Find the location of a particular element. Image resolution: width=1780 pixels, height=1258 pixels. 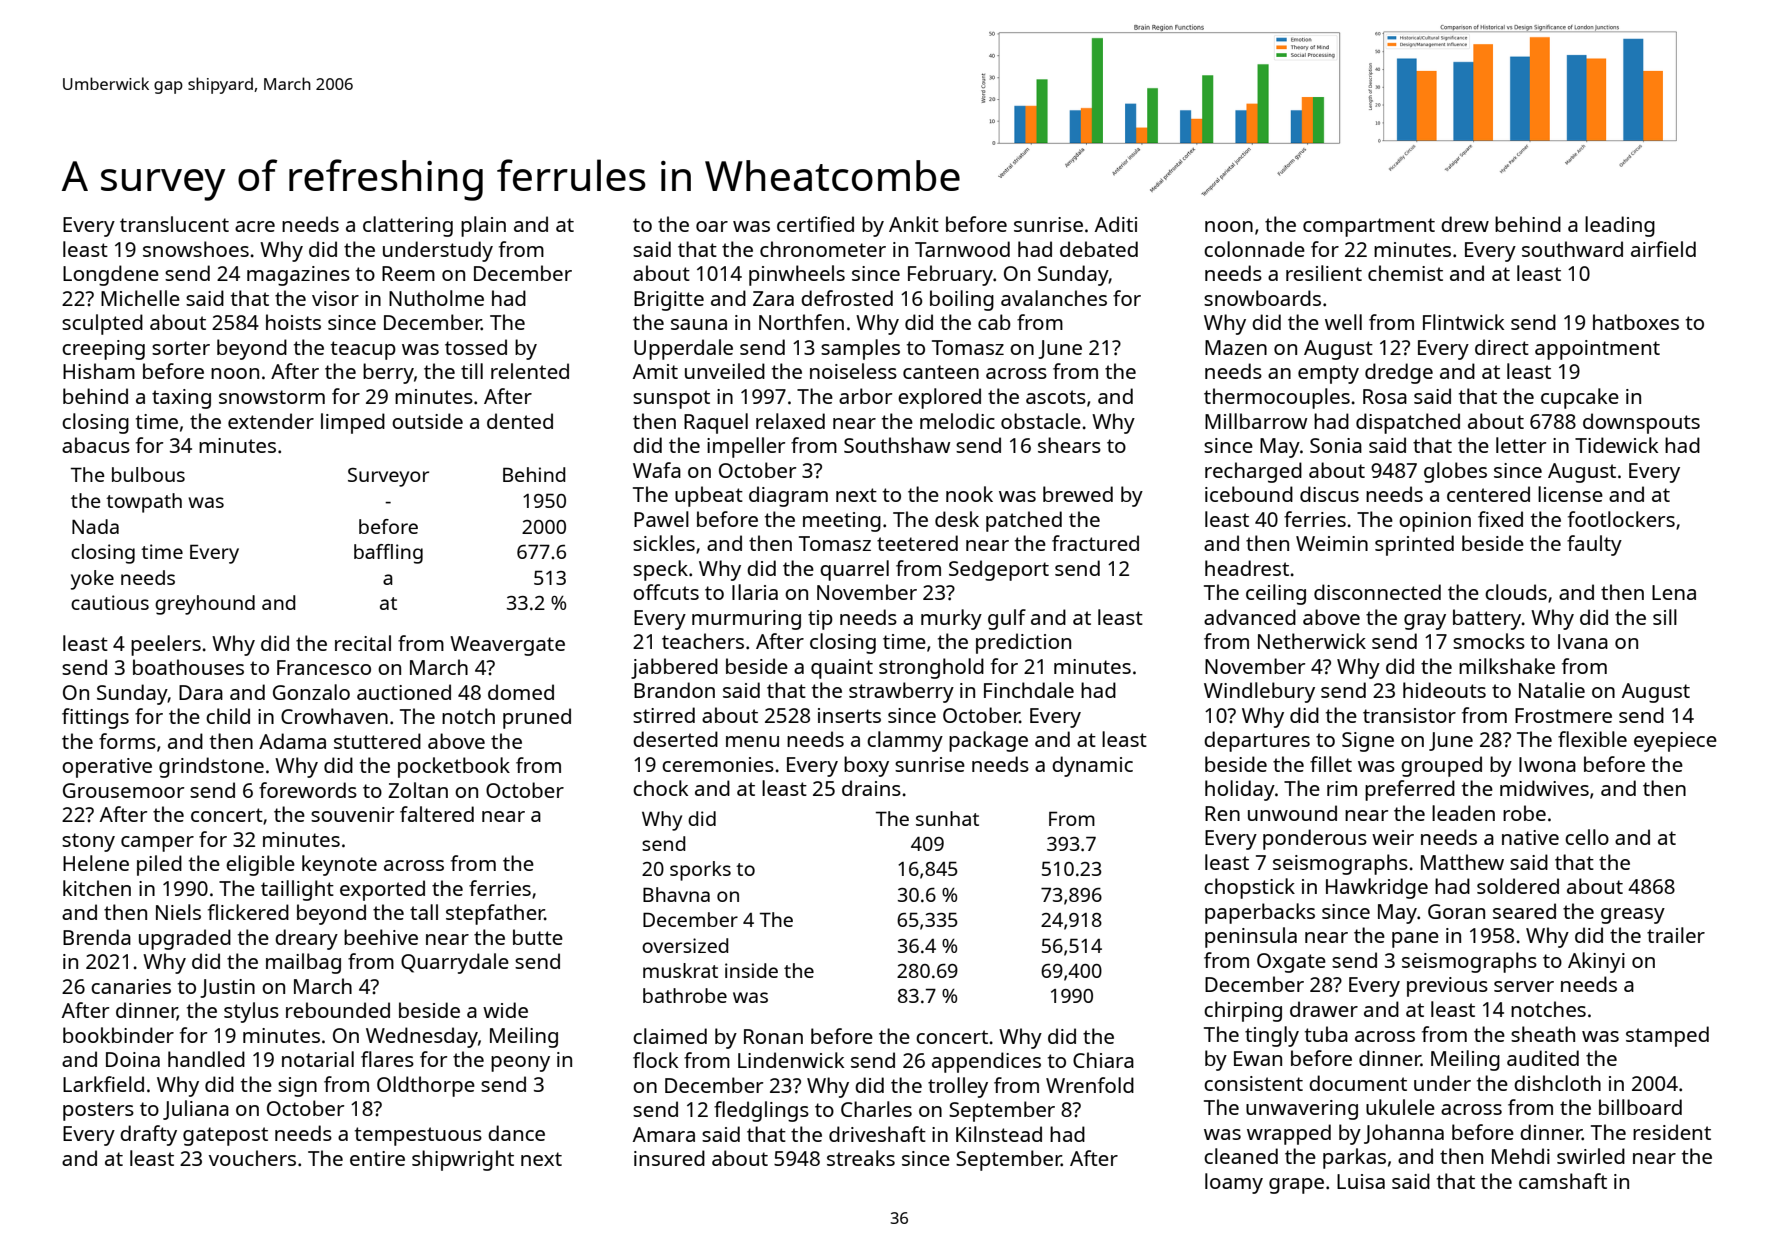

sorter is located at coordinates (181, 348).
